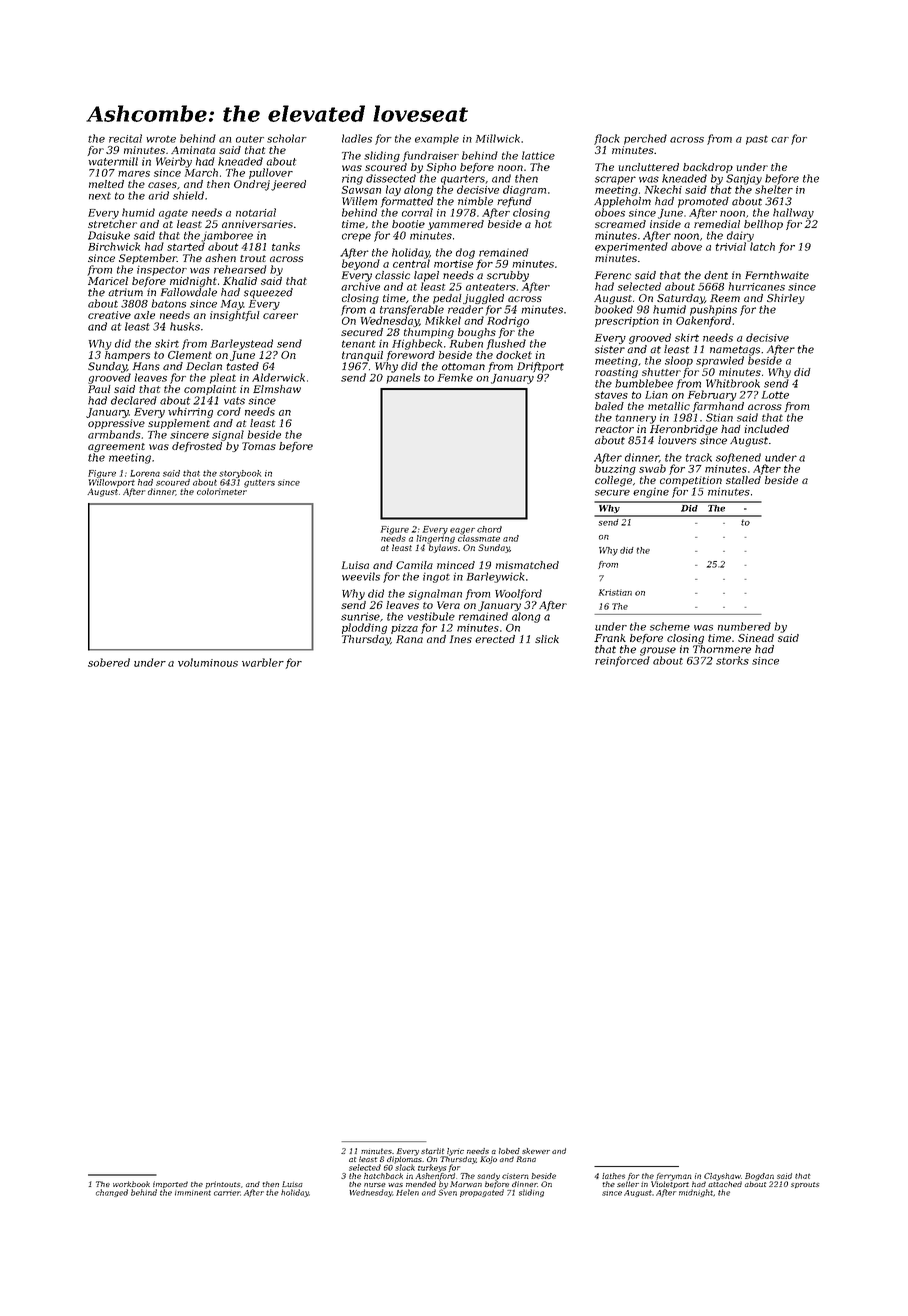 The width and height of the document is (908, 1316). I want to click on sobered, so click(109, 662).
